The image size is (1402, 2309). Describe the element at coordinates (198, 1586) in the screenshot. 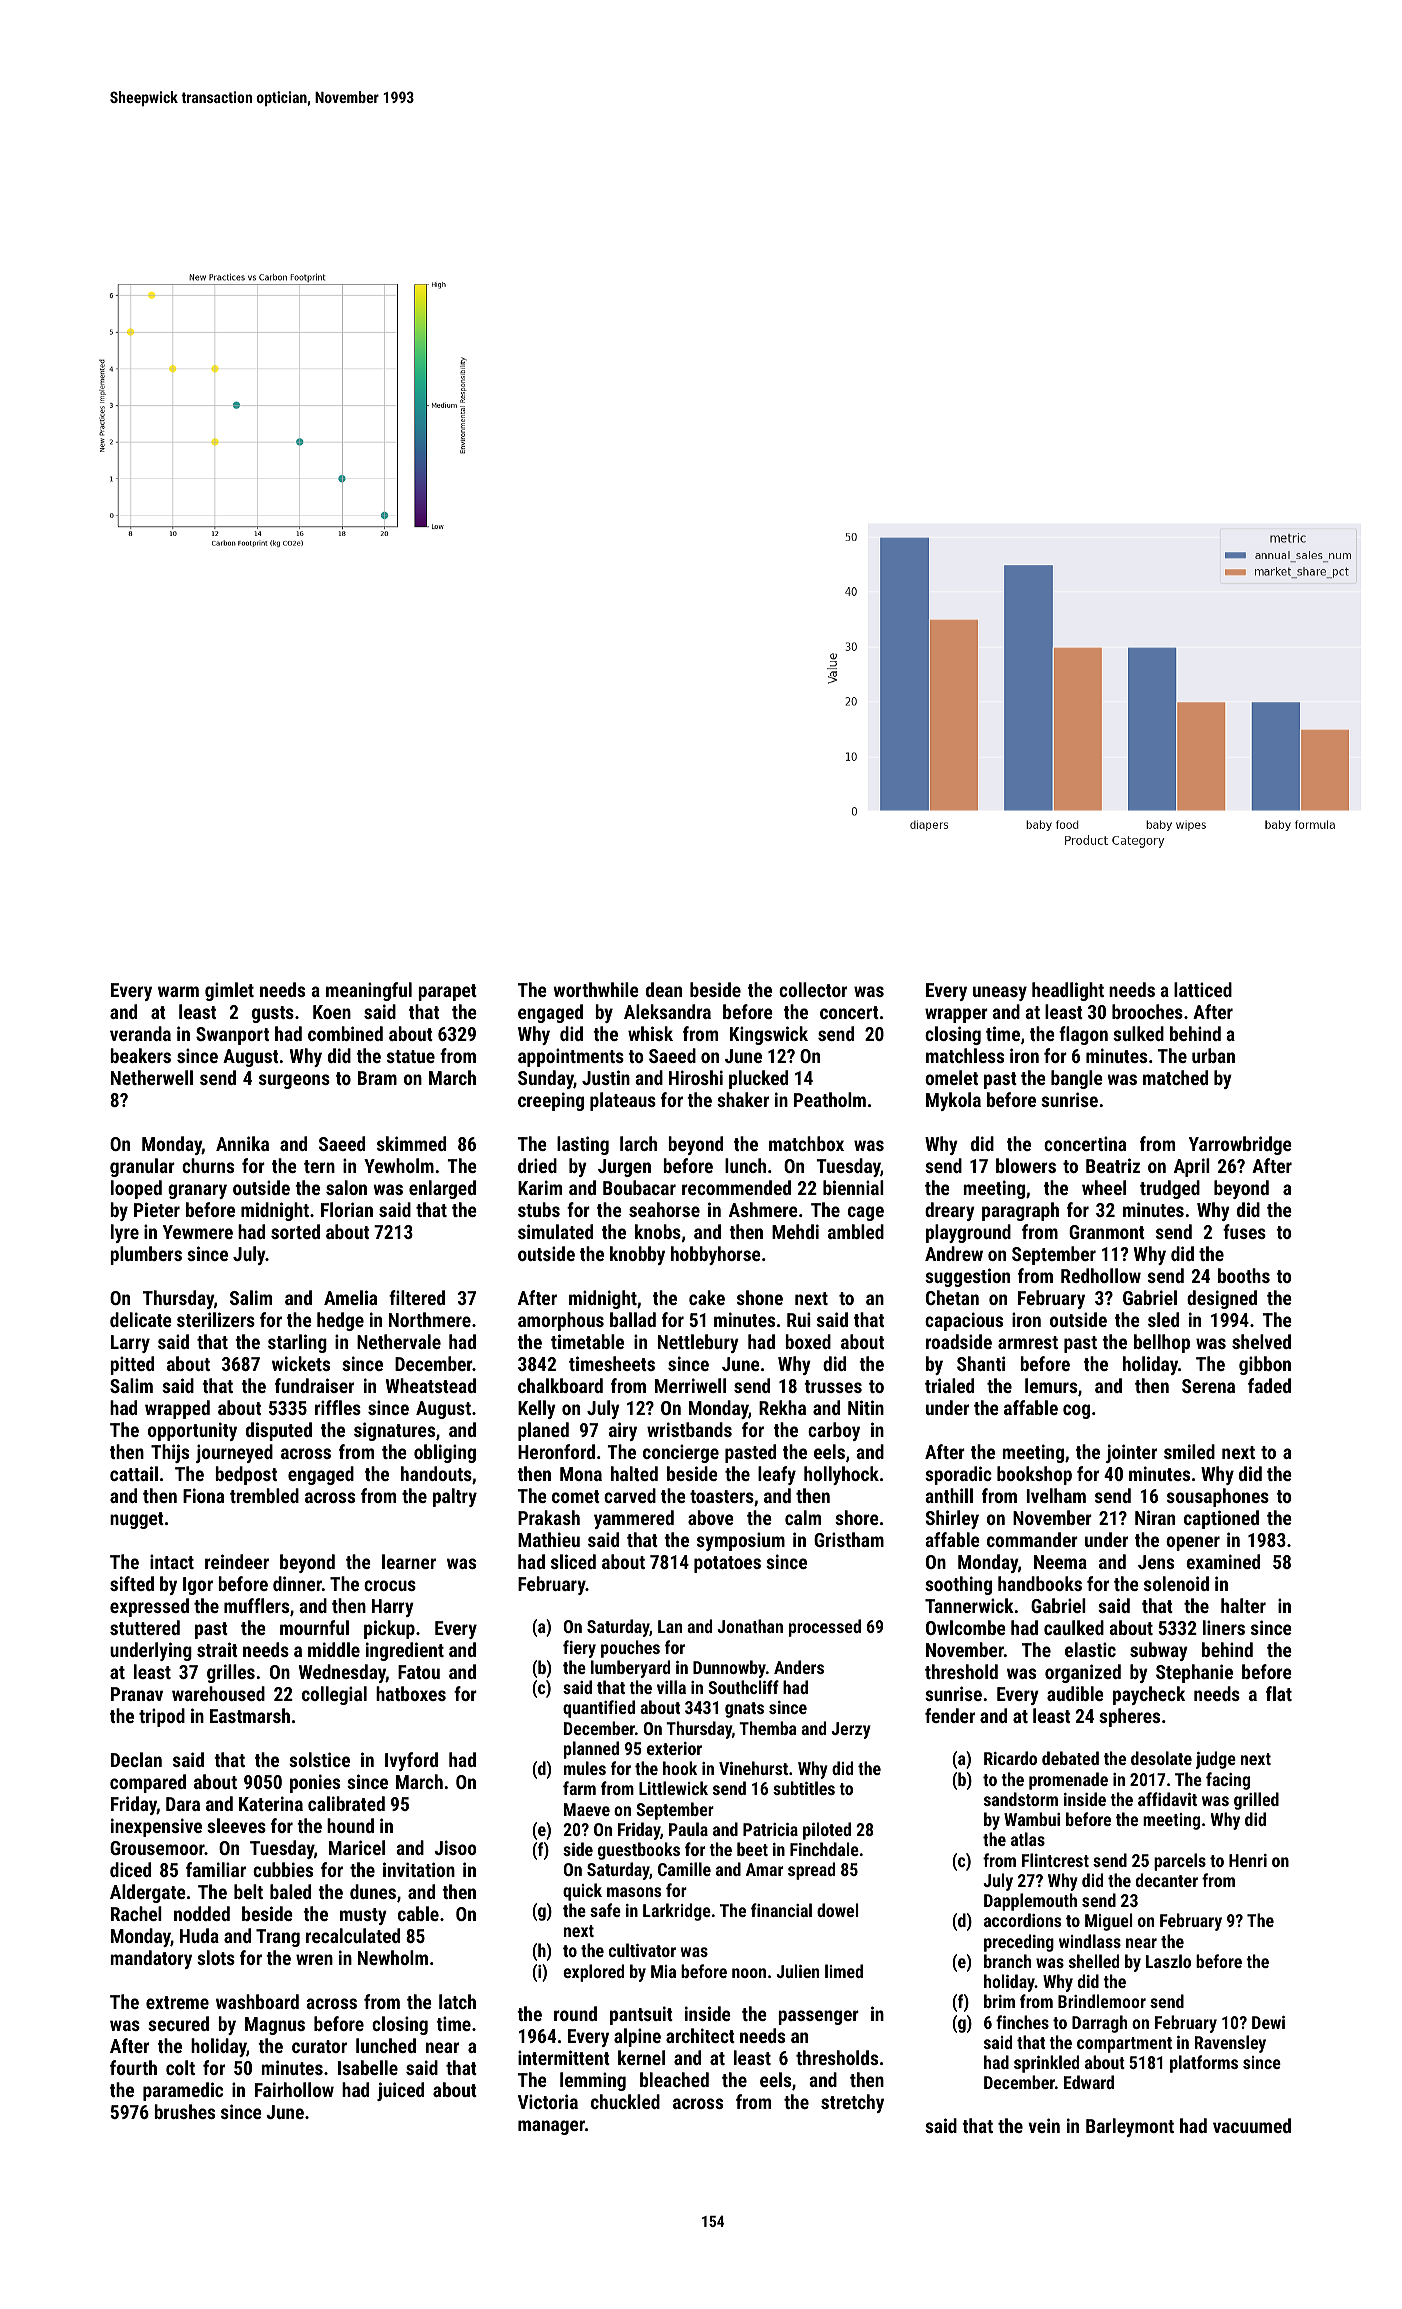

I see `Igor` at that location.
